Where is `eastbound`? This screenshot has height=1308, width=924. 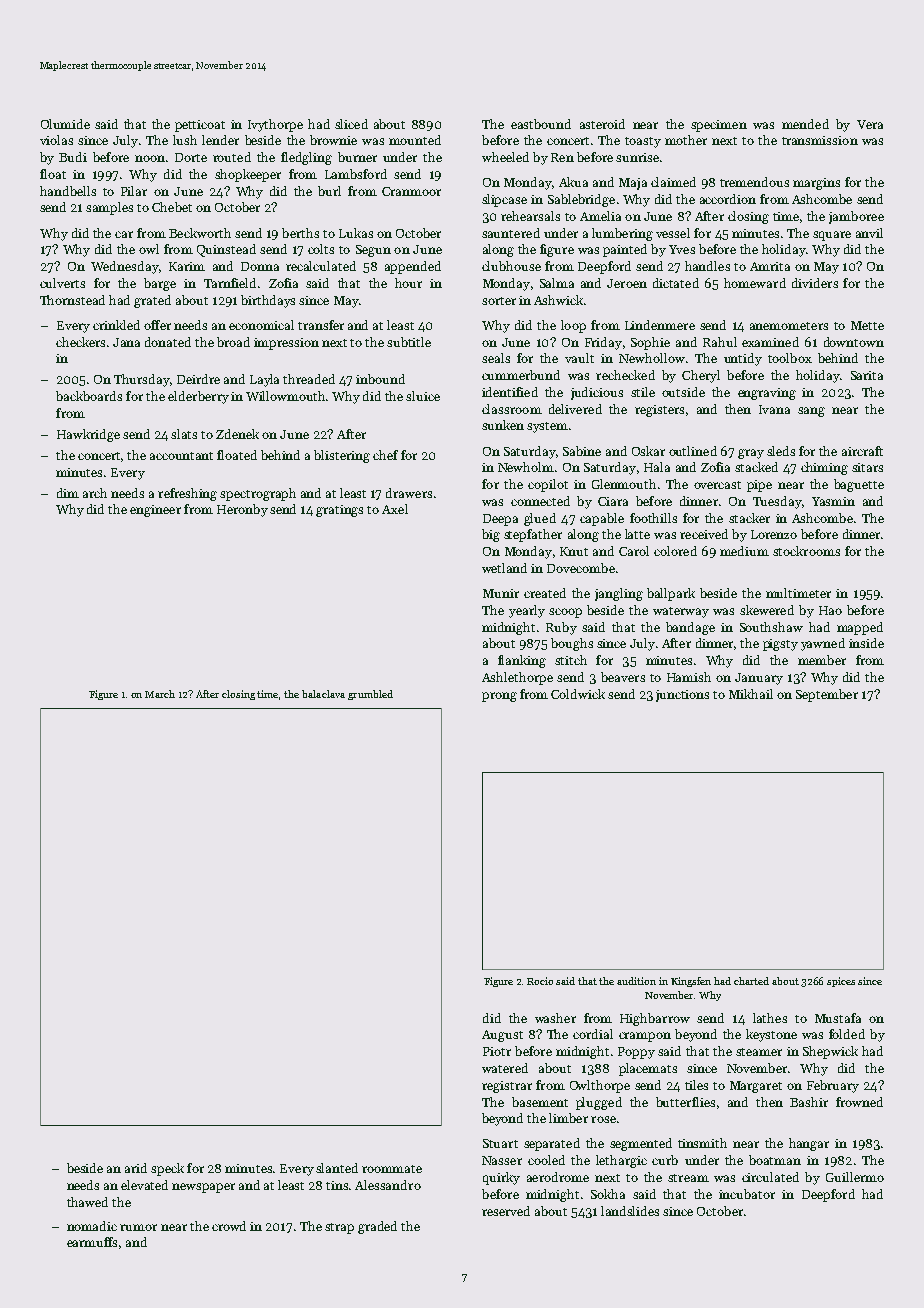
eastbound is located at coordinates (541, 124).
